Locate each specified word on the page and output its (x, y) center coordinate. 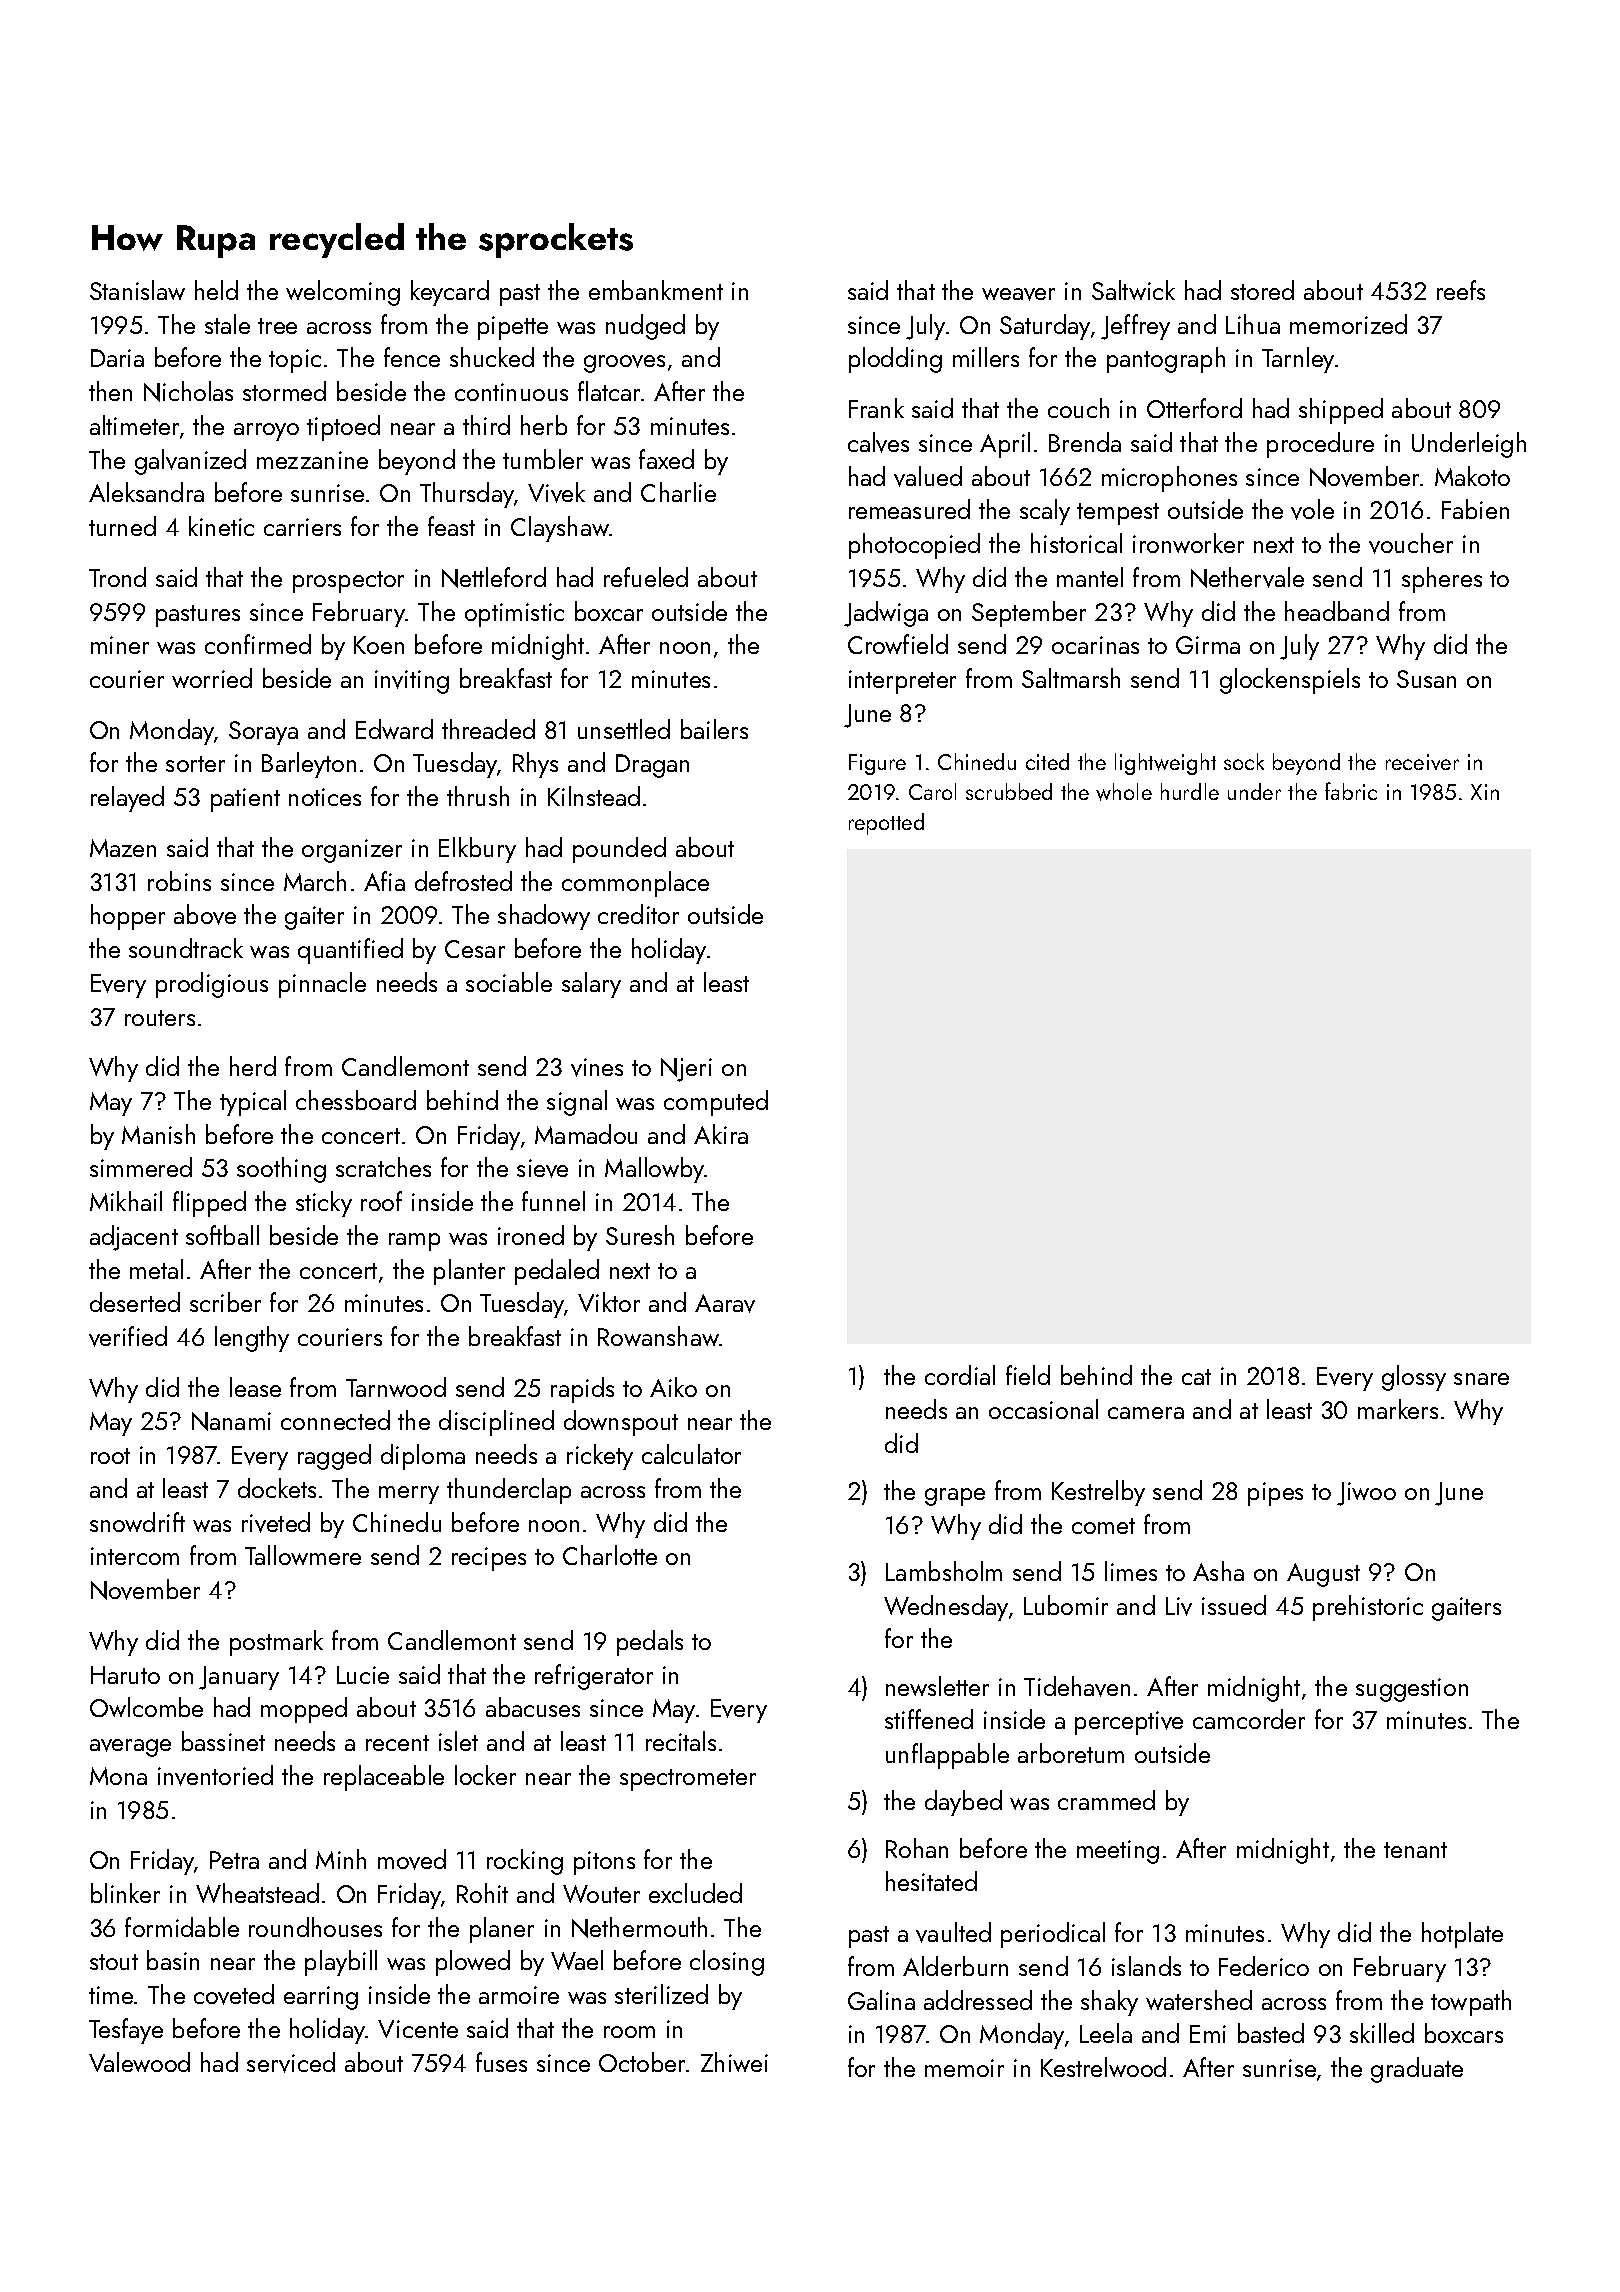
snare (1481, 1379)
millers (986, 357)
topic (295, 361)
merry (409, 1495)
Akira (721, 1134)
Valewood (139, 2062)
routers (160, 1018)
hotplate (1462, 1935)
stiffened (929, 1719)
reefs (1461, 290)
